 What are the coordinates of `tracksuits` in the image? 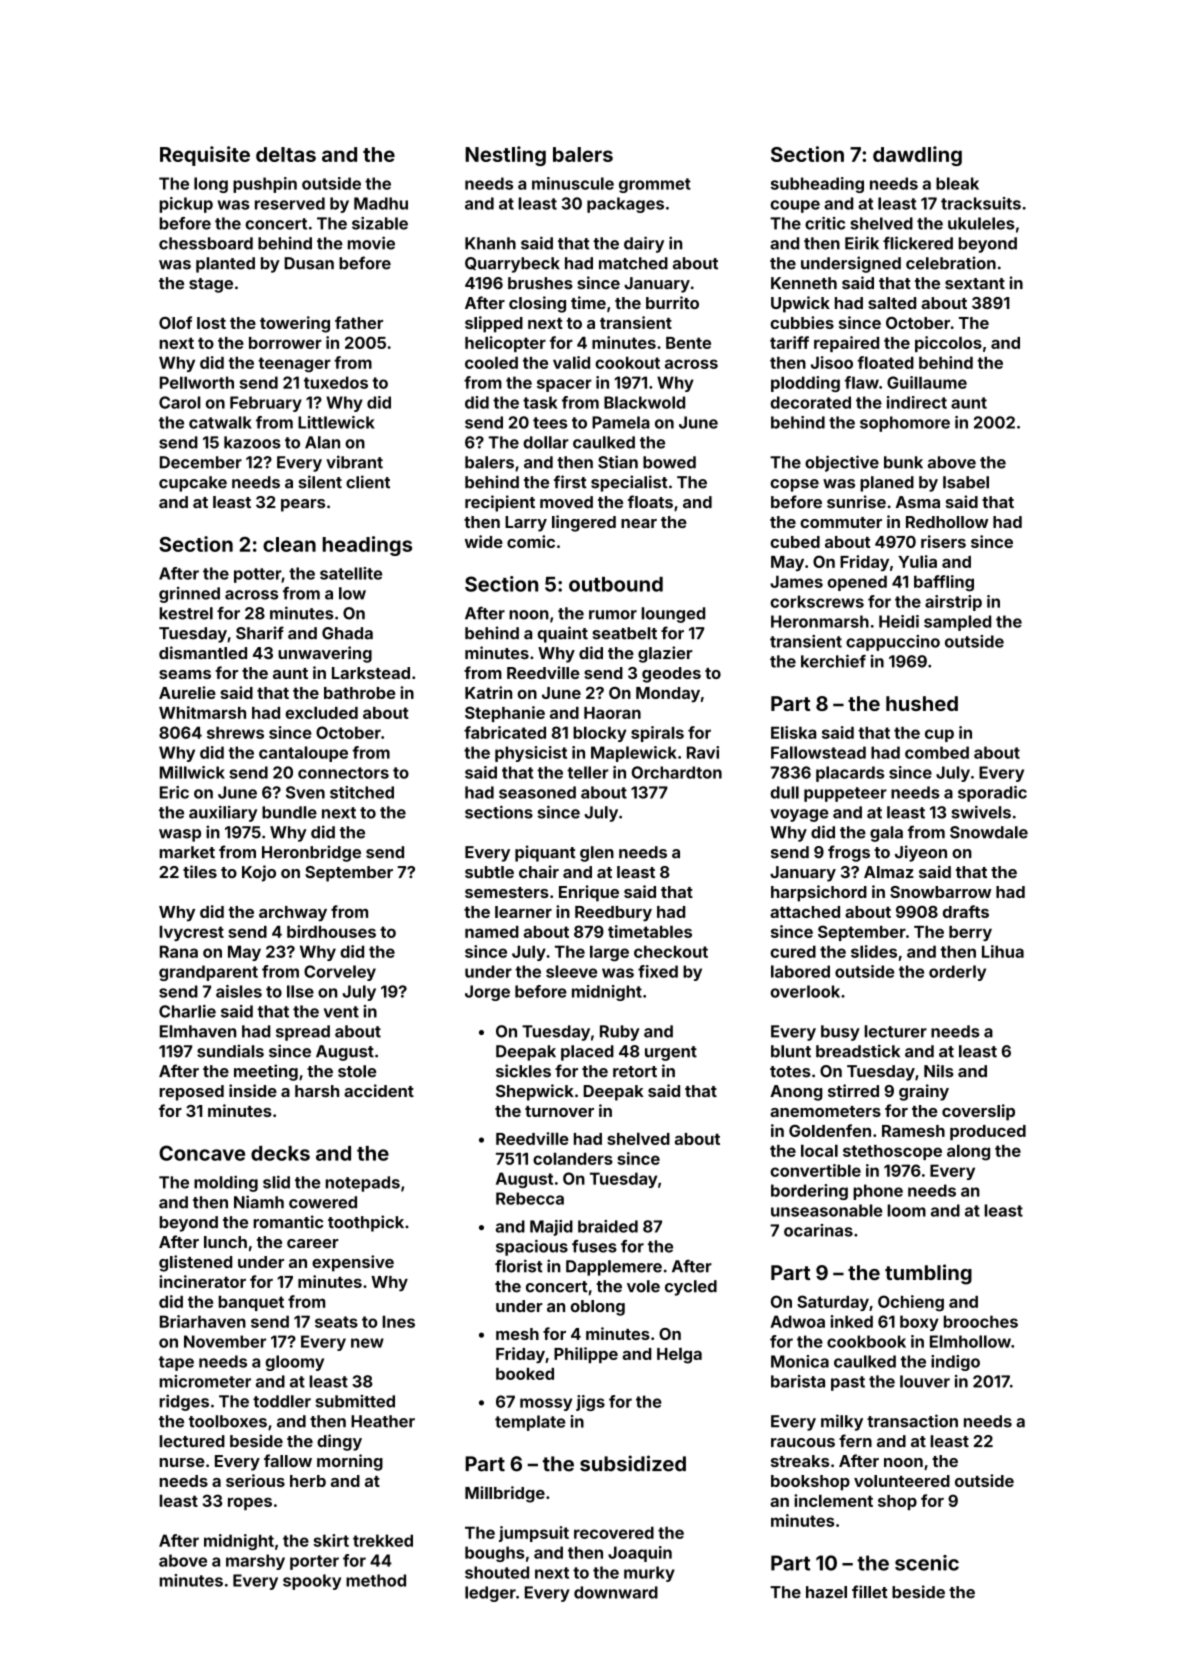 It's located at (981, 203).
